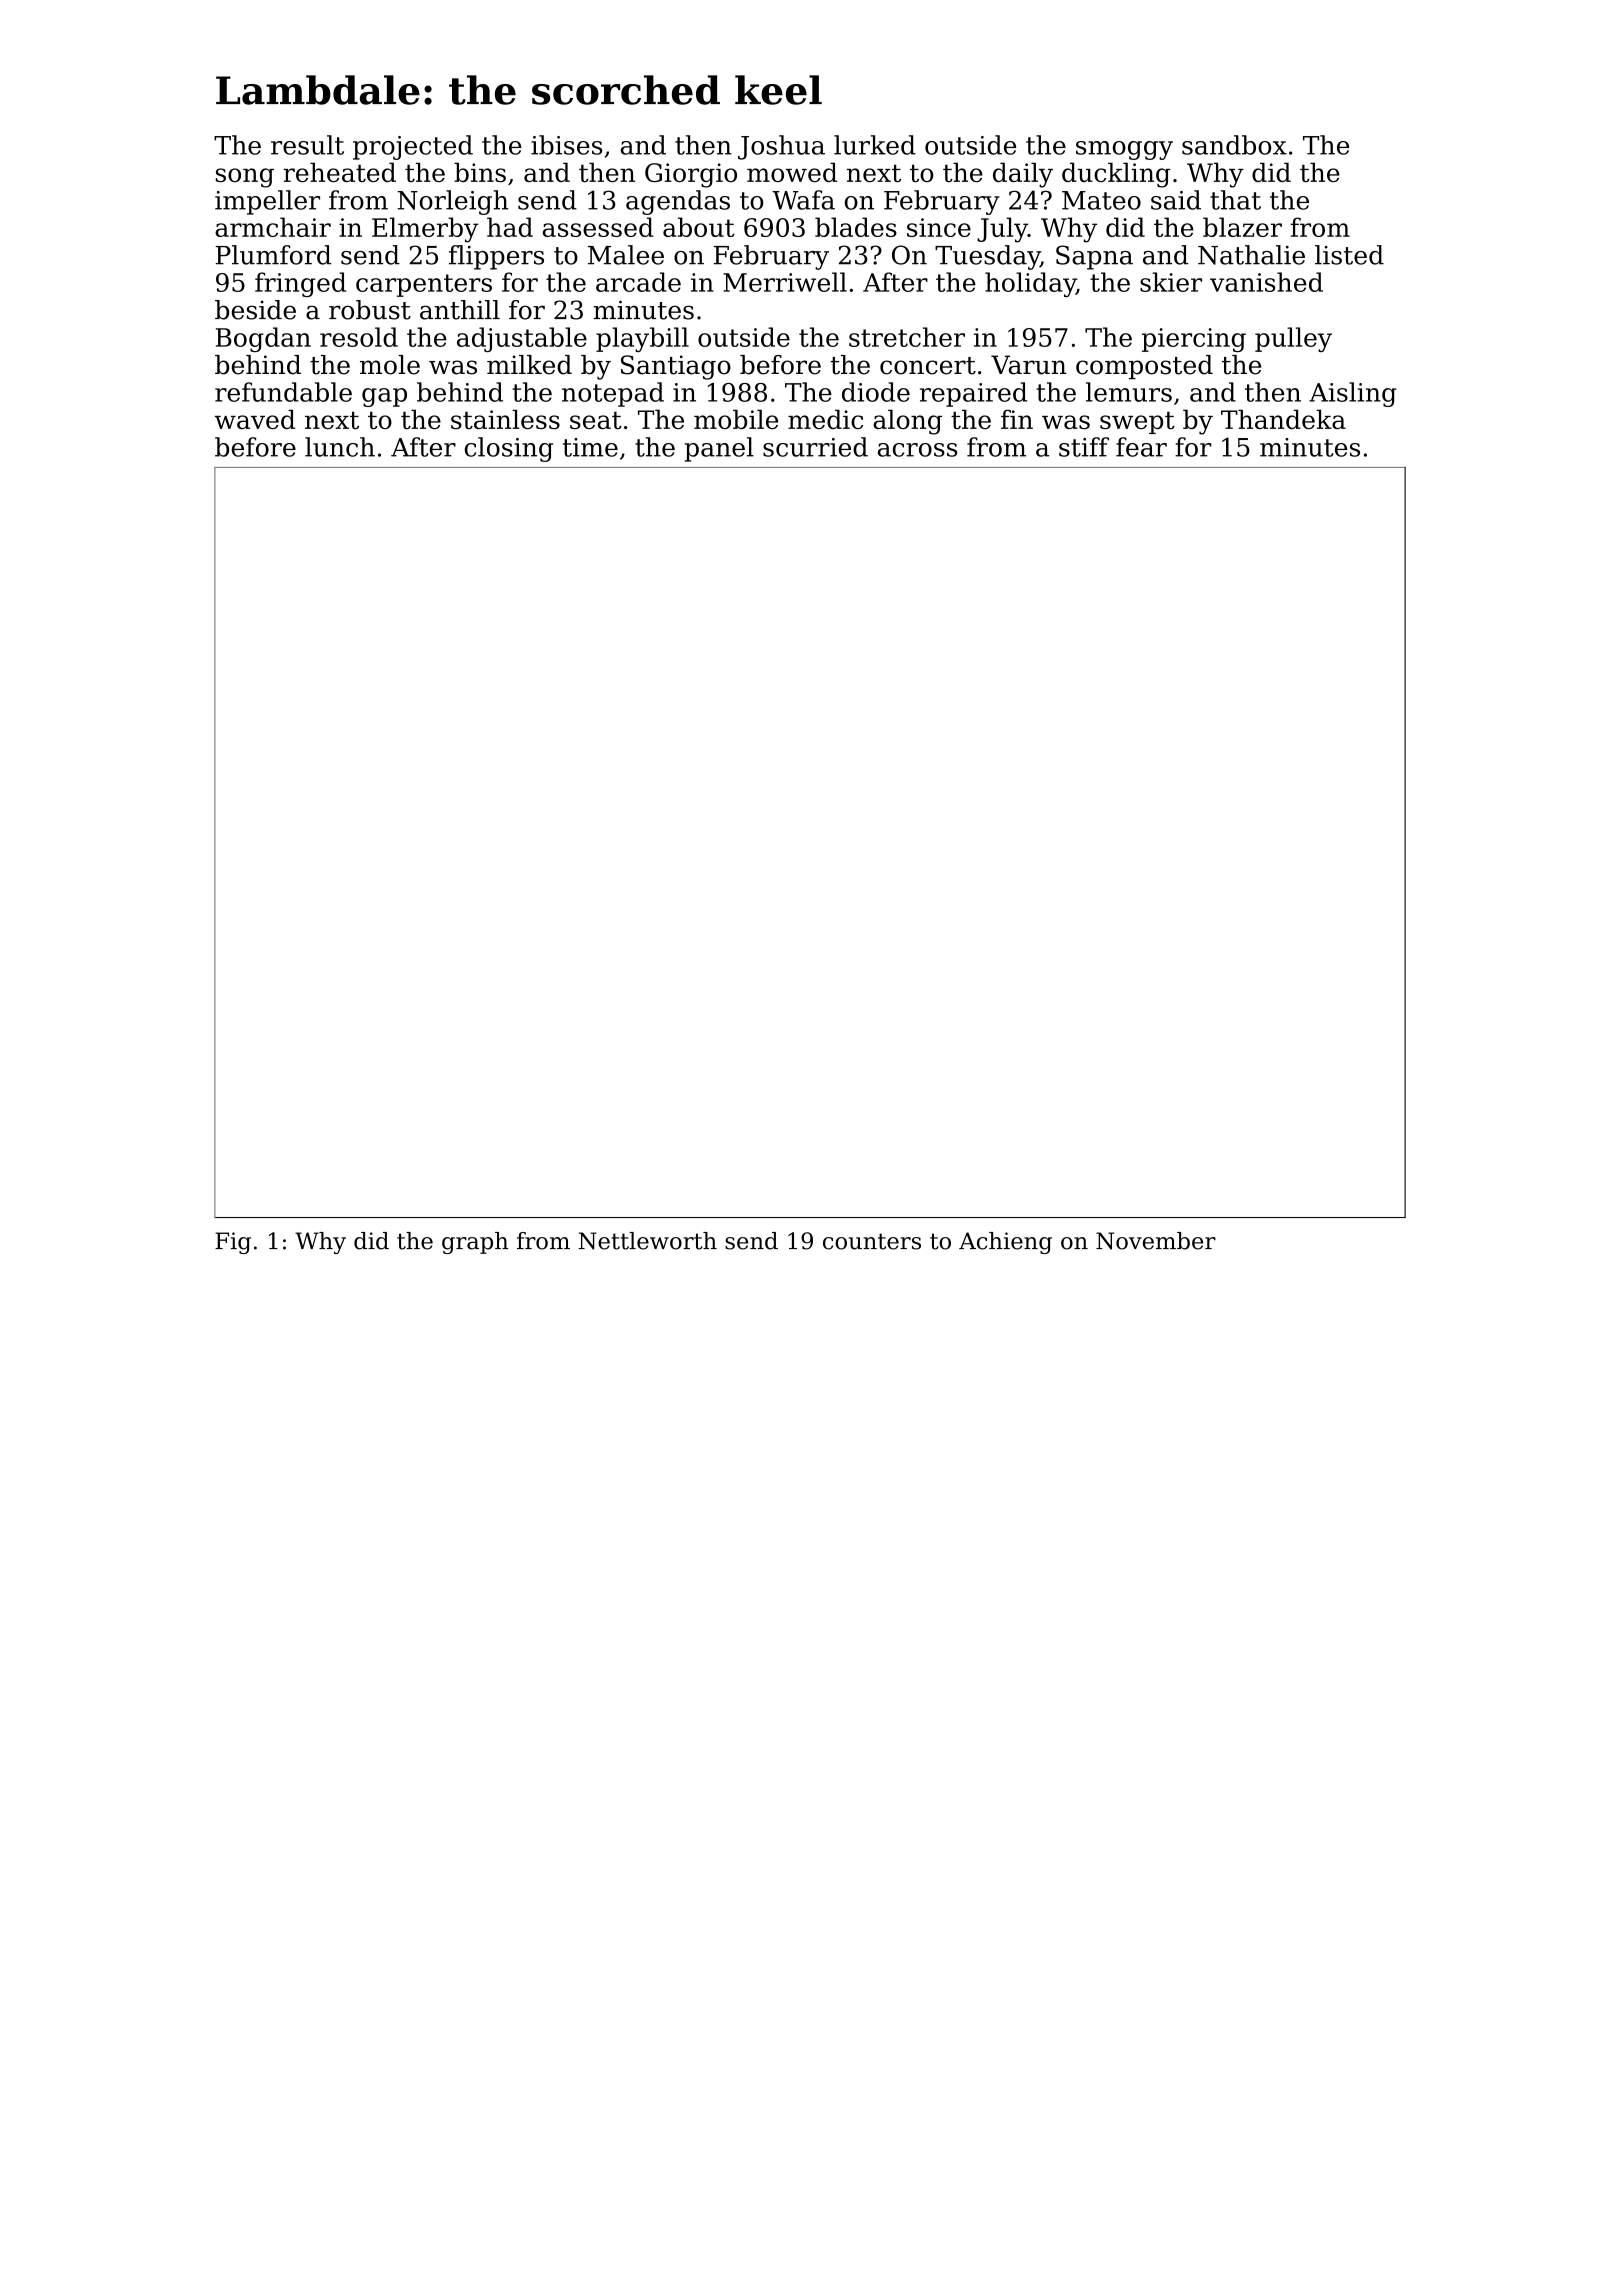 The height and width of the image is (2292, 1620). Describe the element at coordinates (1141, 447) in the image. I see `fear` at that location.
